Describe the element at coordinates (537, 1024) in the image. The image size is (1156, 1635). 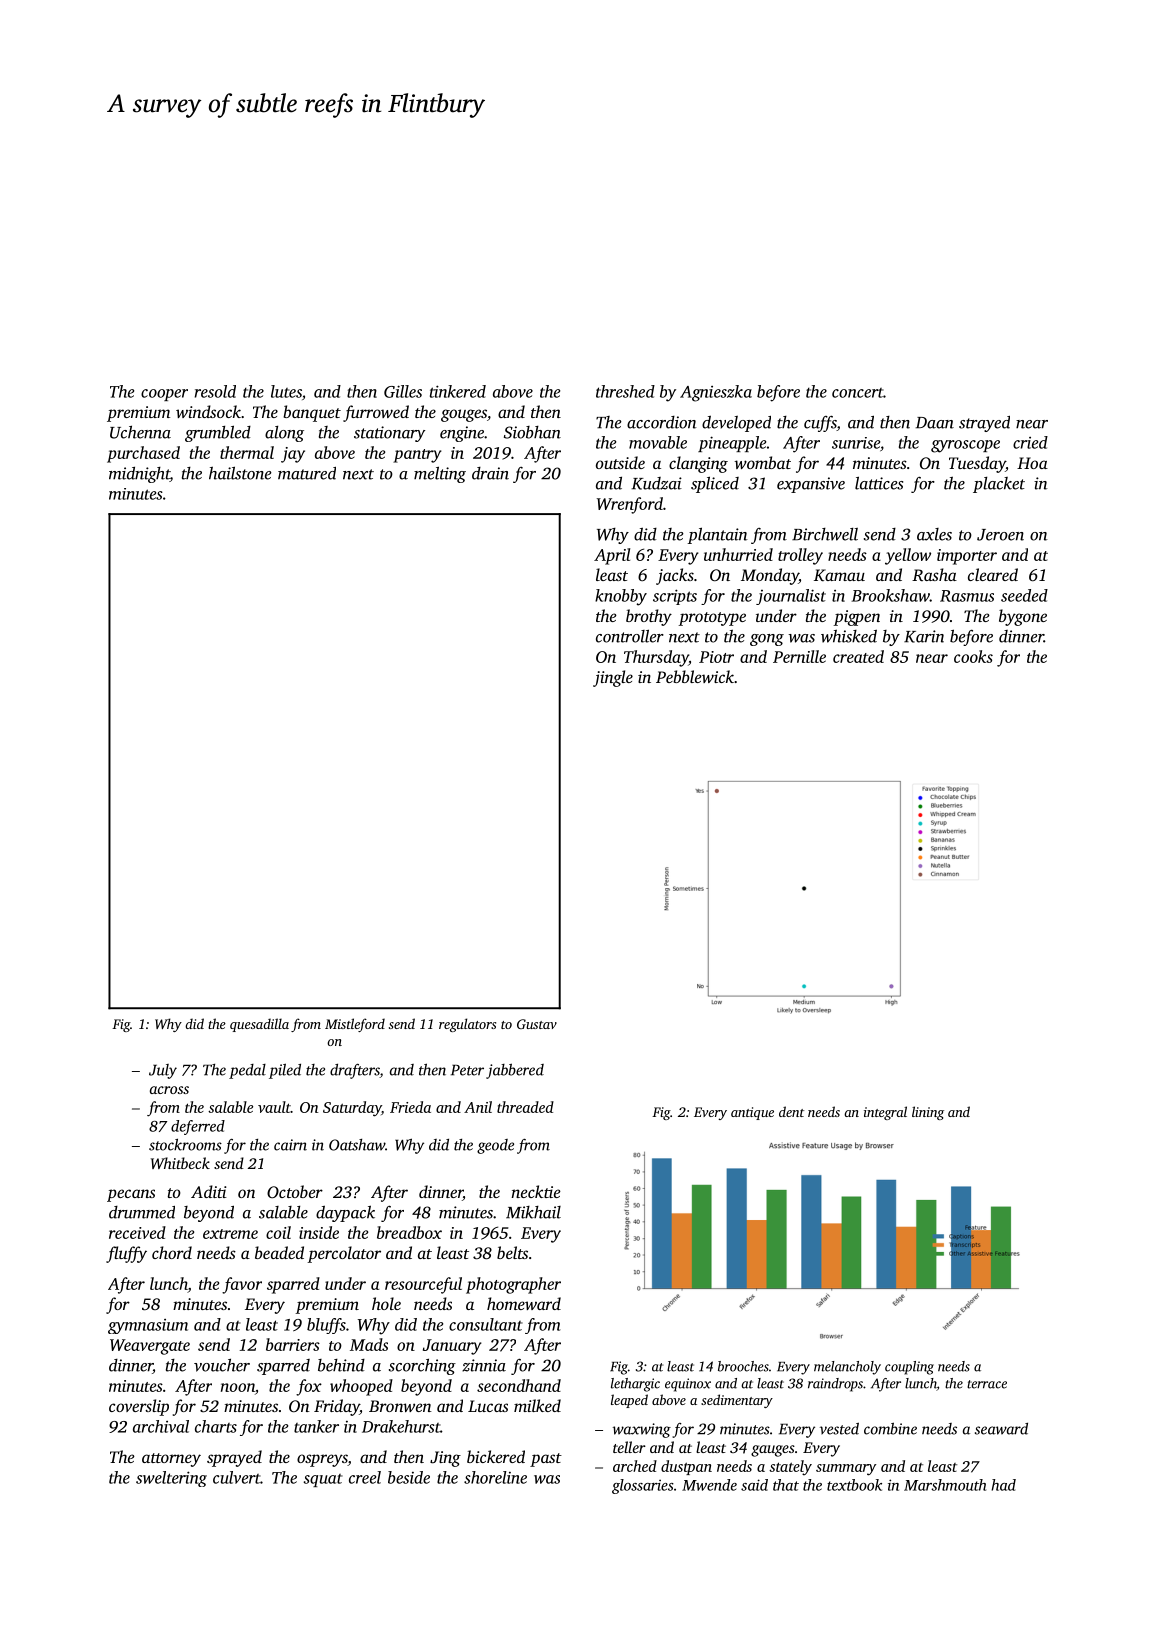
I see `Gustav` at that location.
